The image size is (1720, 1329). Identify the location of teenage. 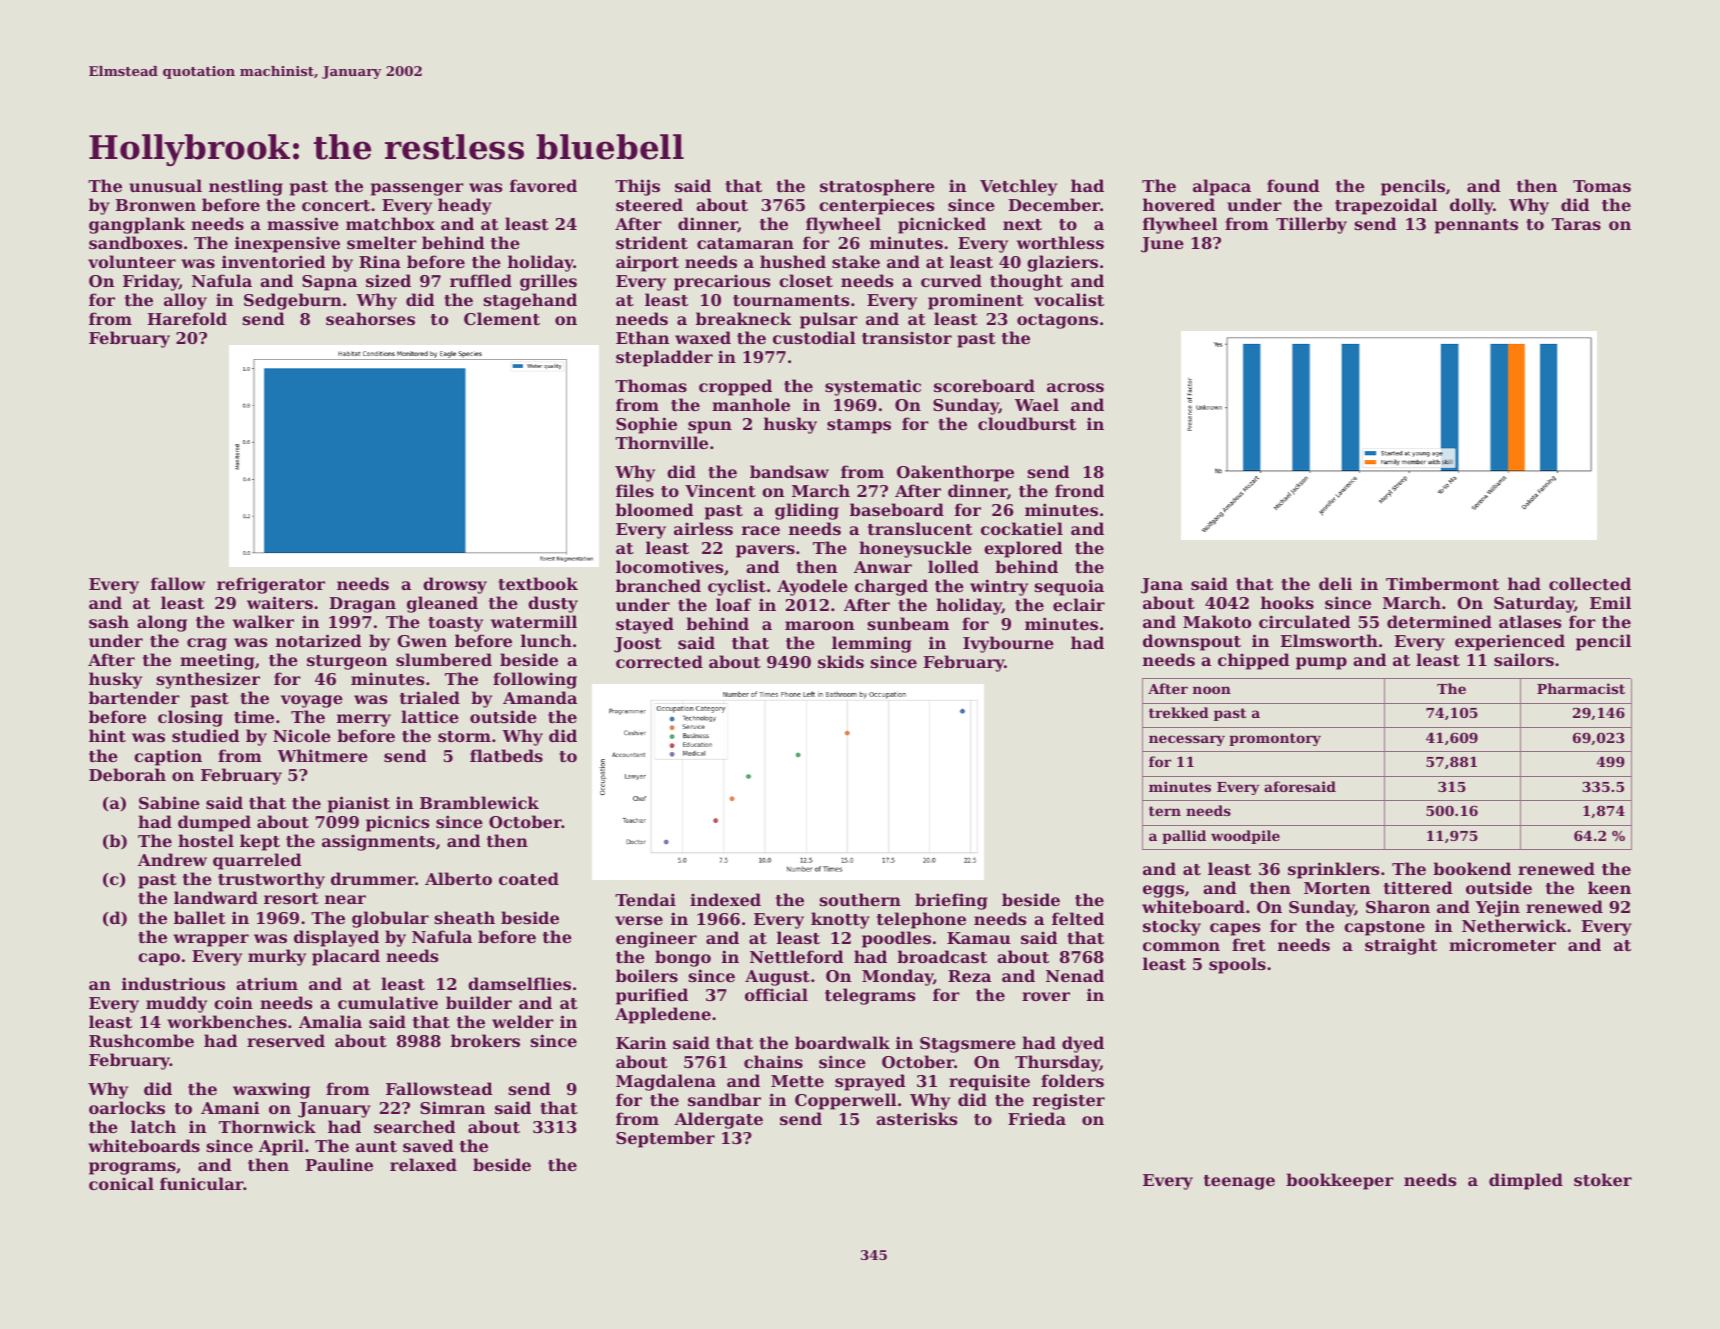
(1239, 1182).
